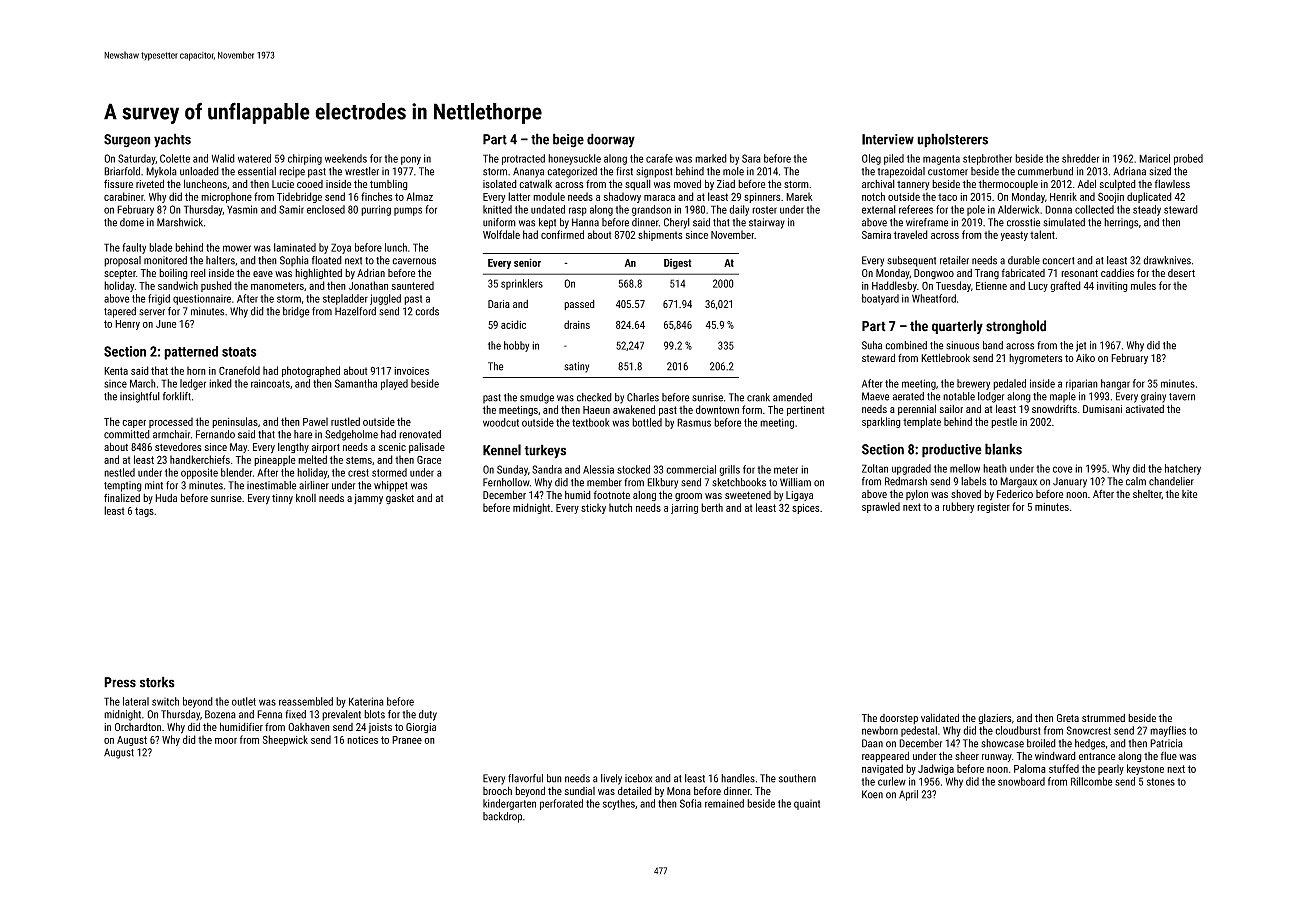 The width and height of the screenshot is (1308, 924). Describe the element at coordinates (654, 172) in the screenshot. I see `signpost` at that location.
